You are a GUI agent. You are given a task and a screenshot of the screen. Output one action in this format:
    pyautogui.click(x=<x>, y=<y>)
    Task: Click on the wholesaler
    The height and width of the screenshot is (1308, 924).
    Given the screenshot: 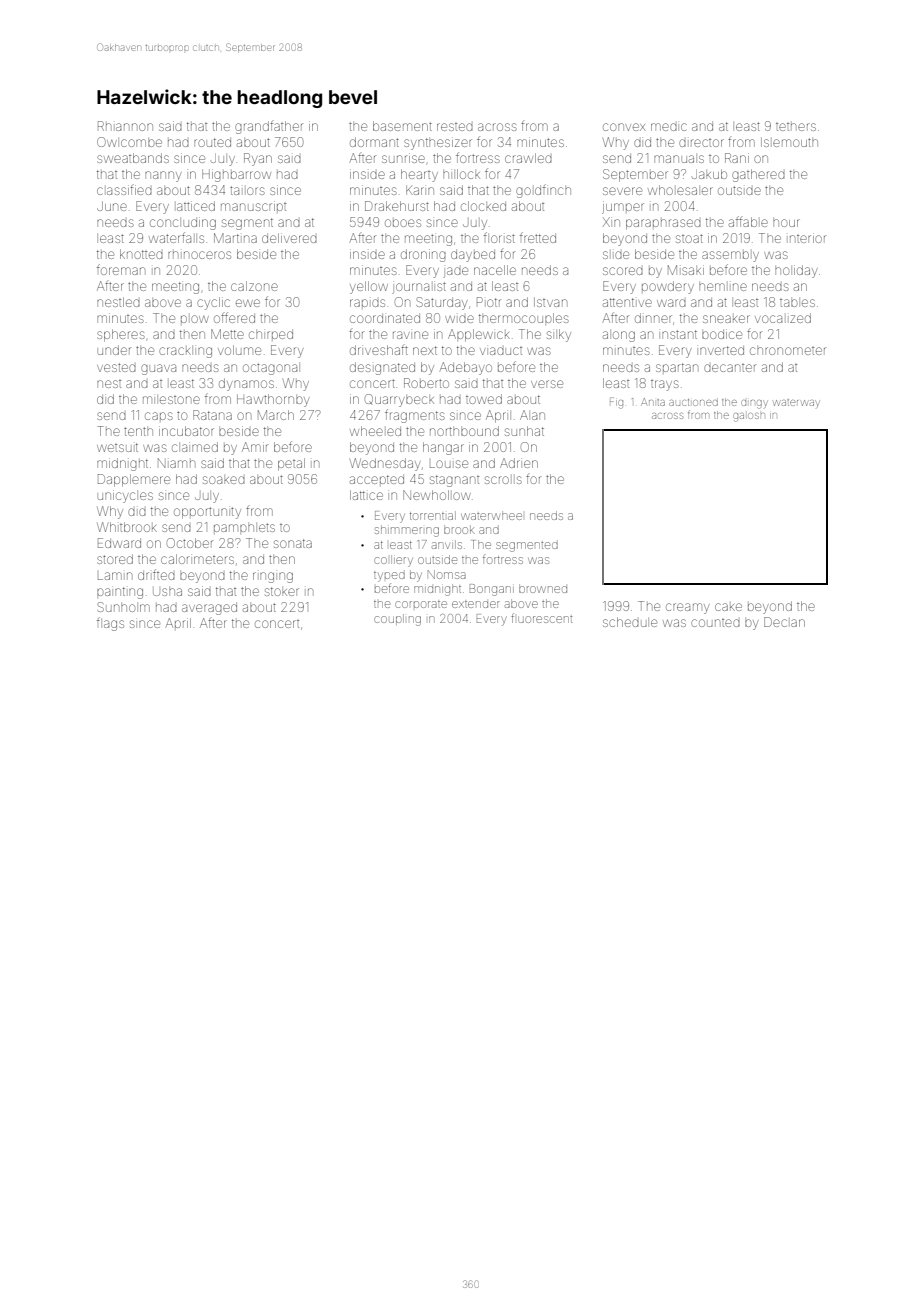 What is the action you would take?
    pyautogui.click(x=680, y=190)
